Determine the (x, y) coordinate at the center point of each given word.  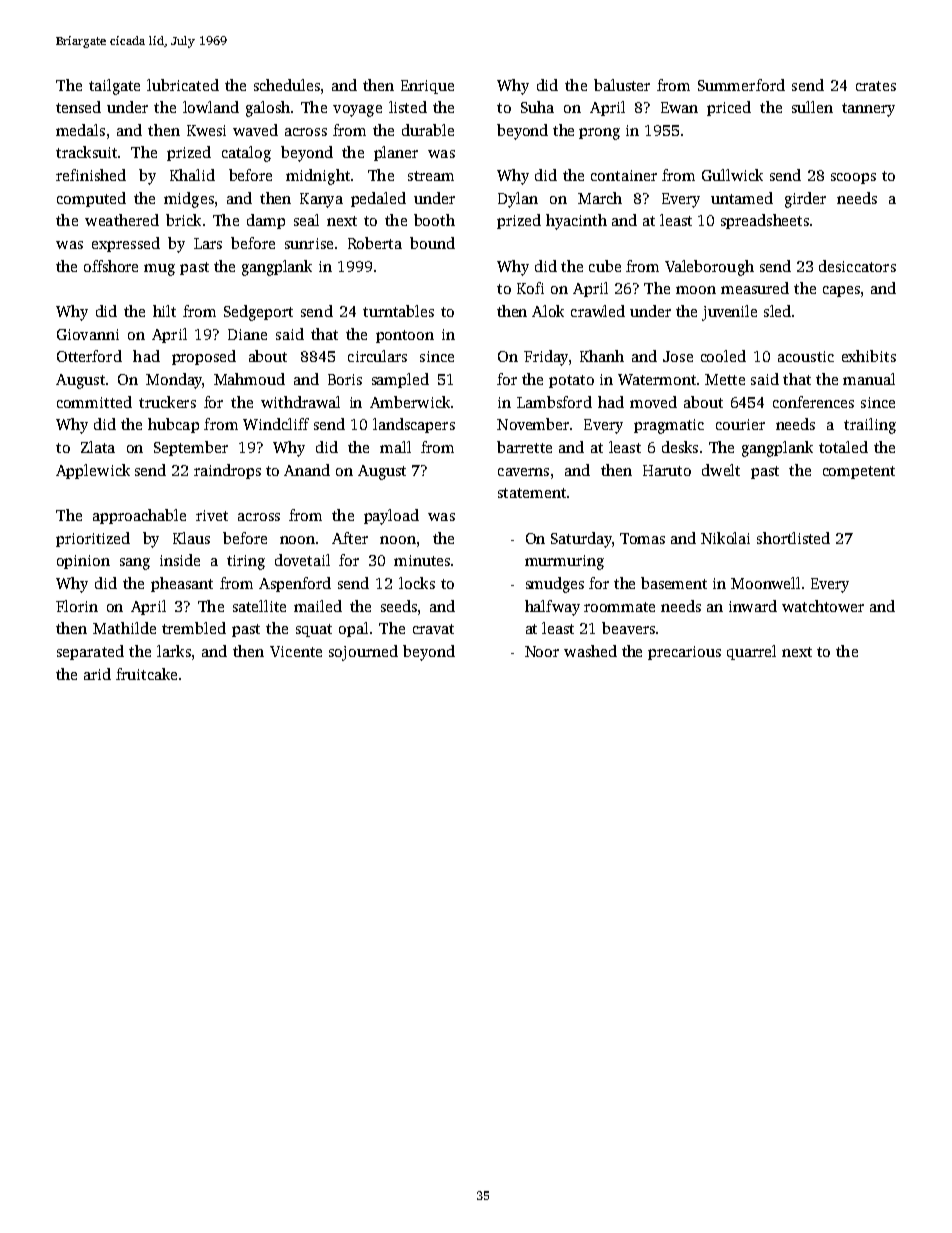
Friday (546, 358)
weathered (122, 220)
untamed (742, 198)
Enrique (427, 87)
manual (869, 379)
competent (859, 472)
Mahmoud (249, 379)
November (533, 424)
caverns (523, 472)
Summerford (741, 85)
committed (94, 402)
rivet (212, 515)
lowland (211, 107)
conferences (813, 402)
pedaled (378, 199)
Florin (77, 606)
